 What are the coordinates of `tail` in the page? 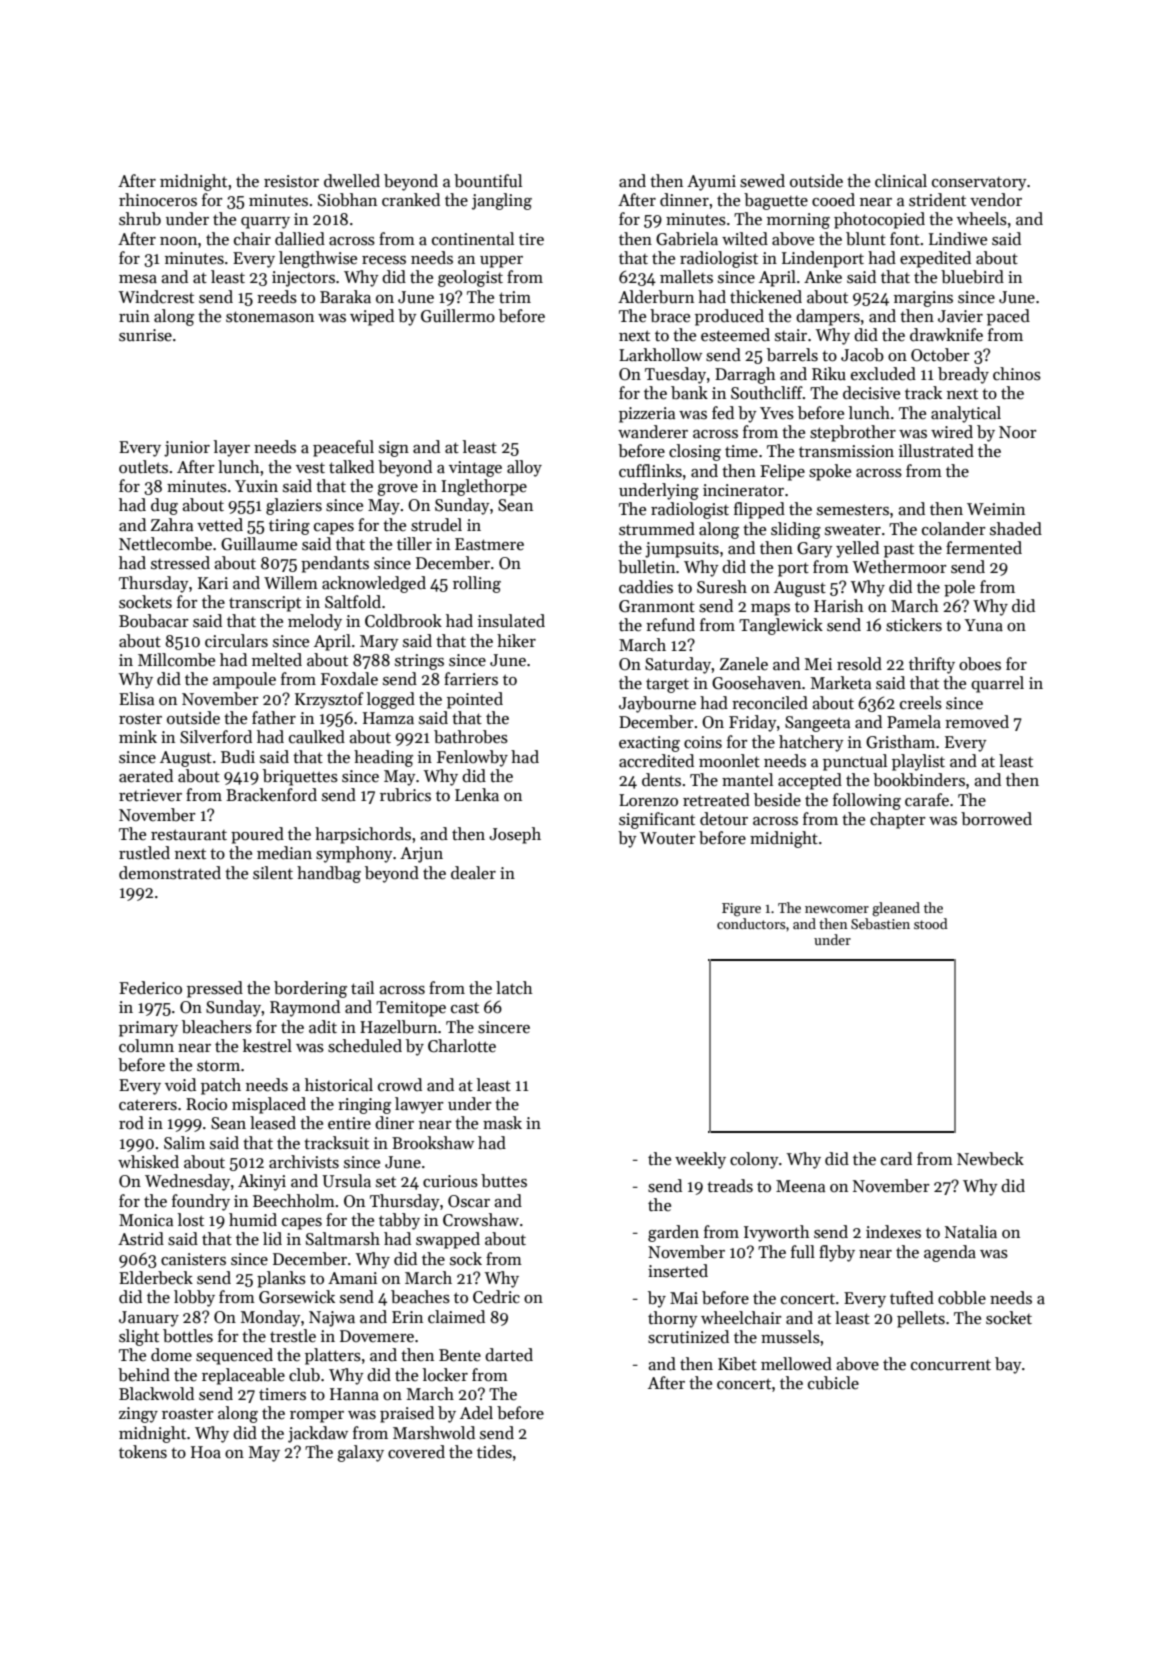 It's located at (362, 988).
